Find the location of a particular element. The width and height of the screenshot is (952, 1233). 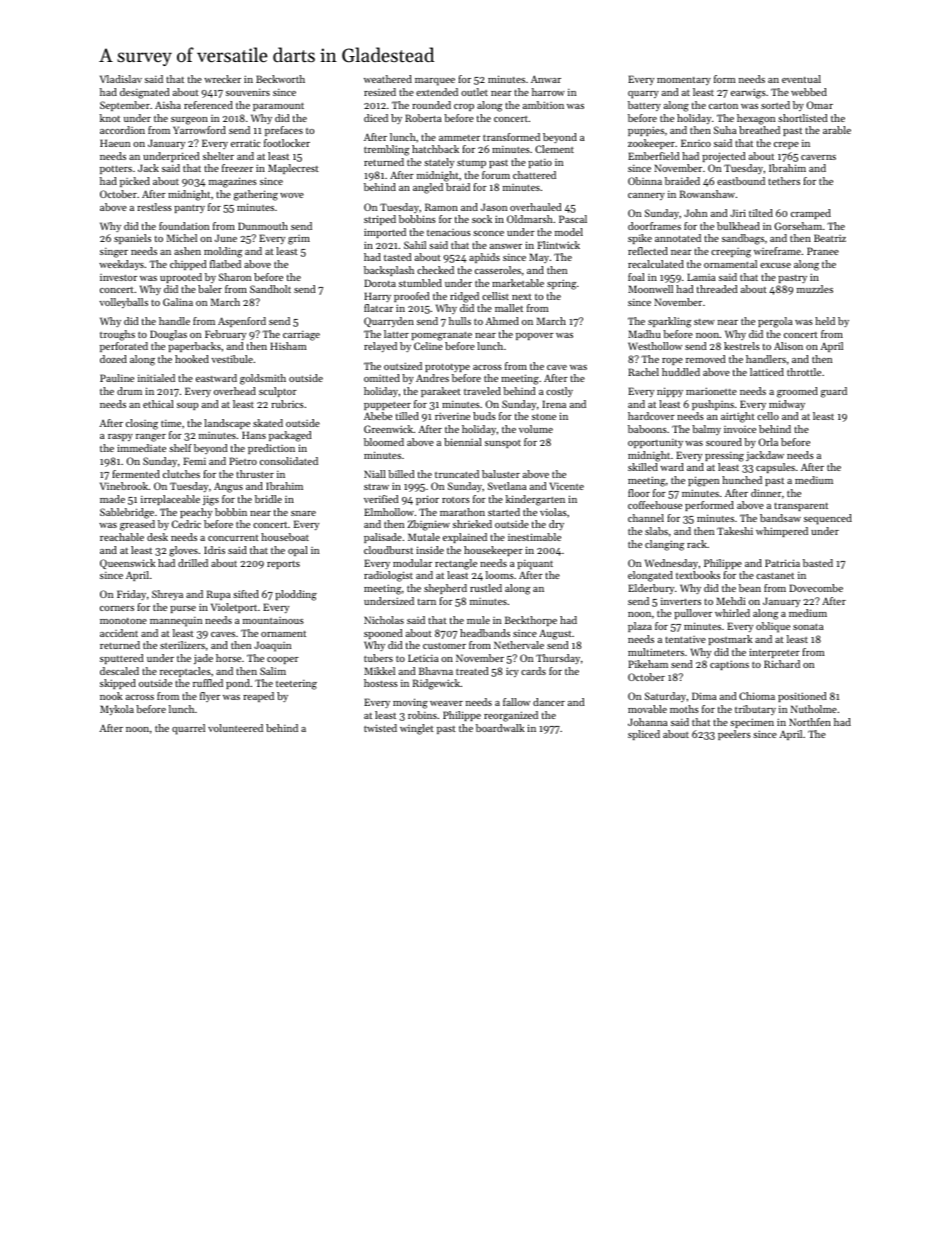

Gorseham is located at coordinates (798, 226).
